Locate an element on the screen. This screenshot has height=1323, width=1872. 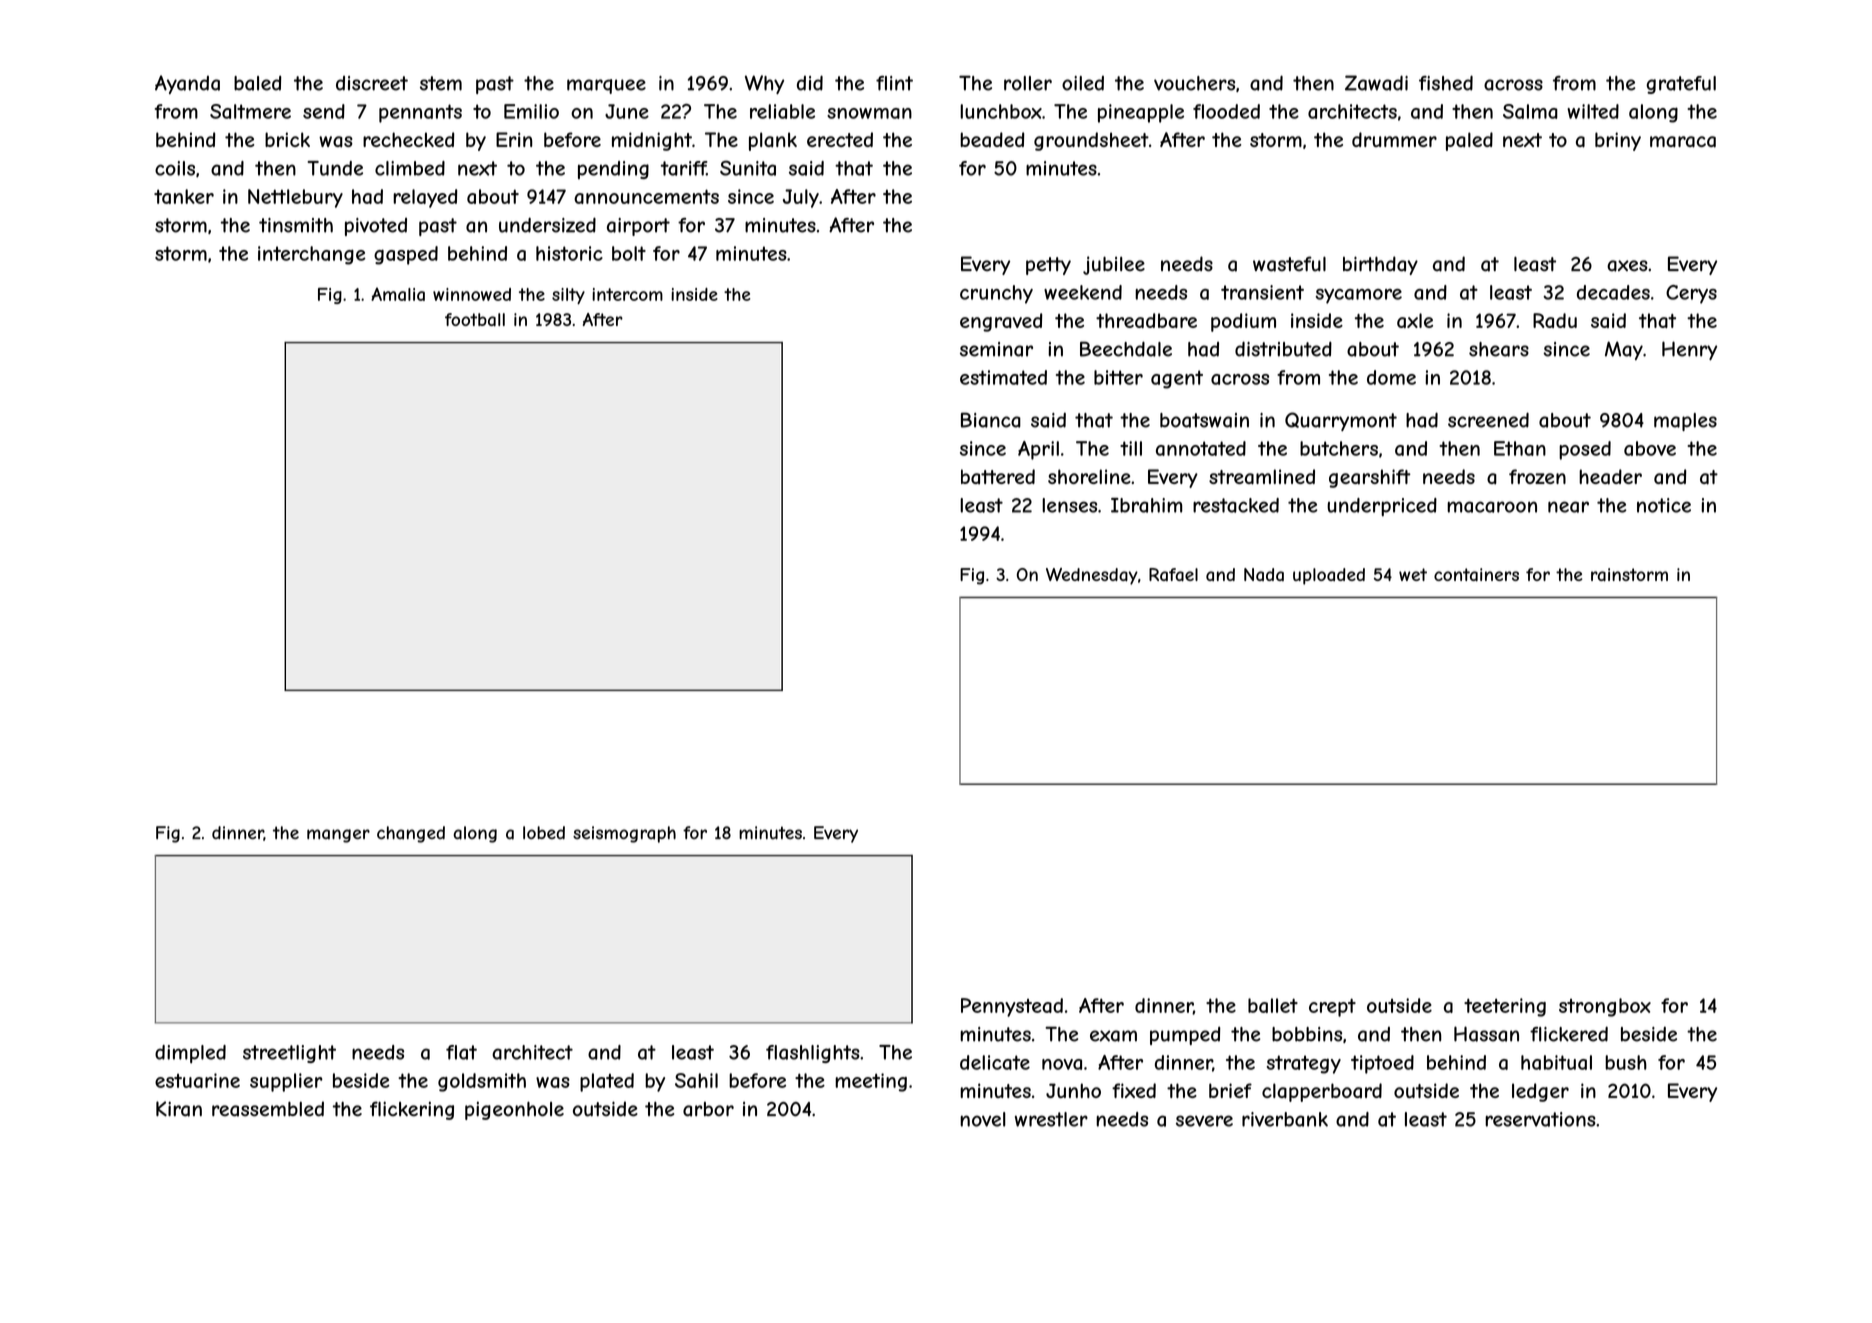
battered is located at coordinates (998, 476).
